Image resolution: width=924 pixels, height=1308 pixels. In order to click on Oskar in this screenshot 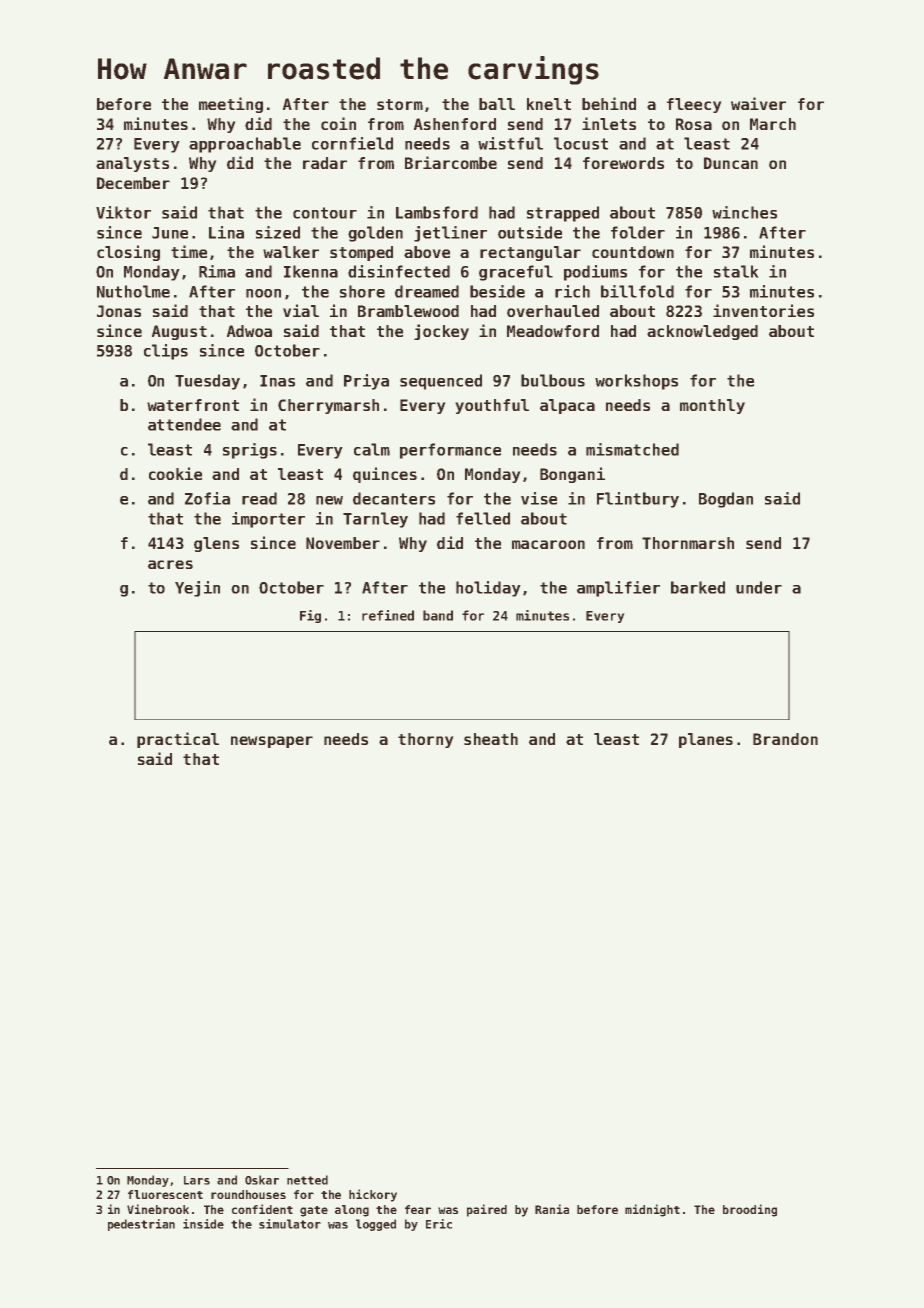, I will do `click(262, 1180)`.
